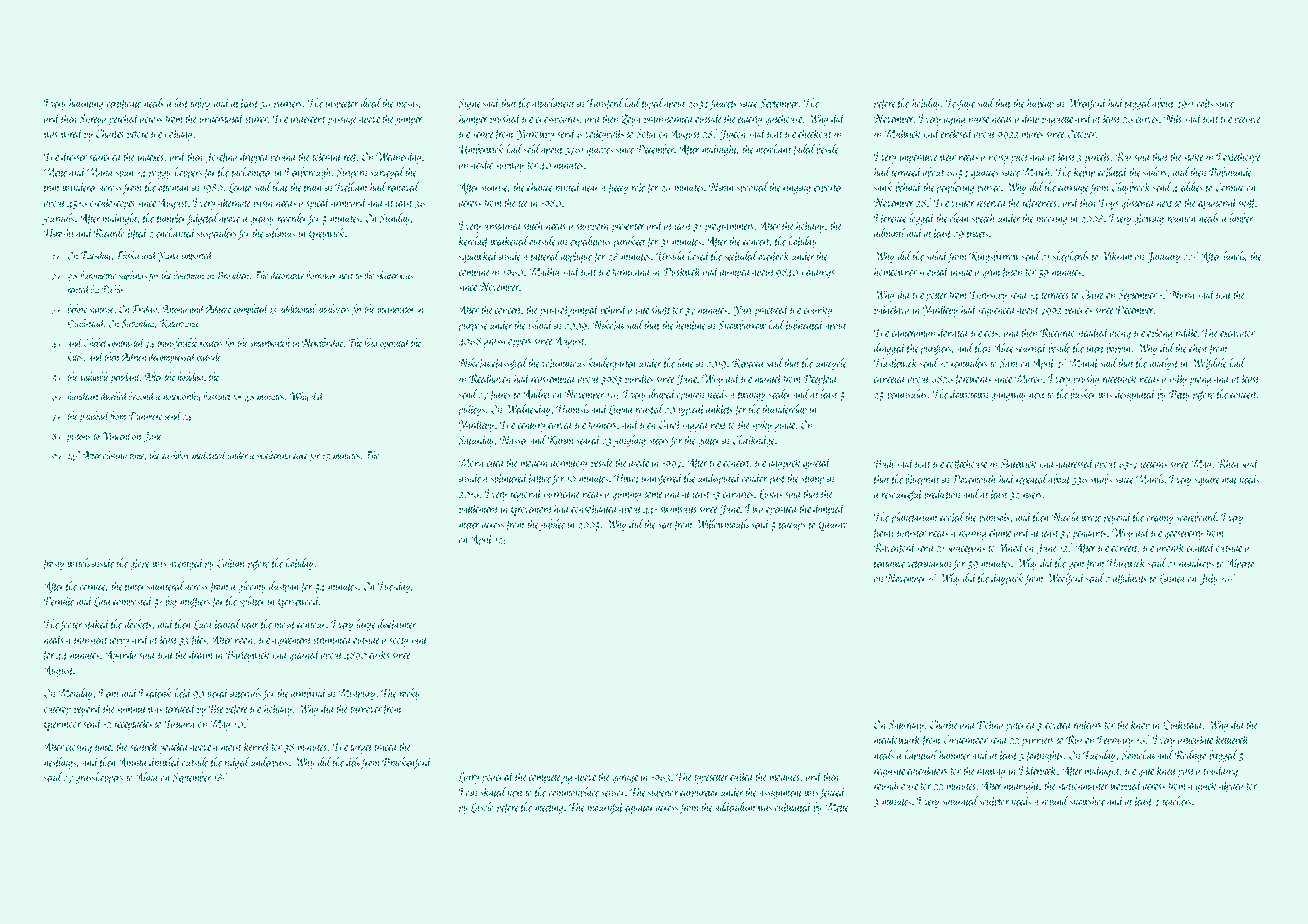  What do you see at coordinates (370, 343) in the page?
I see `flag` at bounding box center [370, 343].
